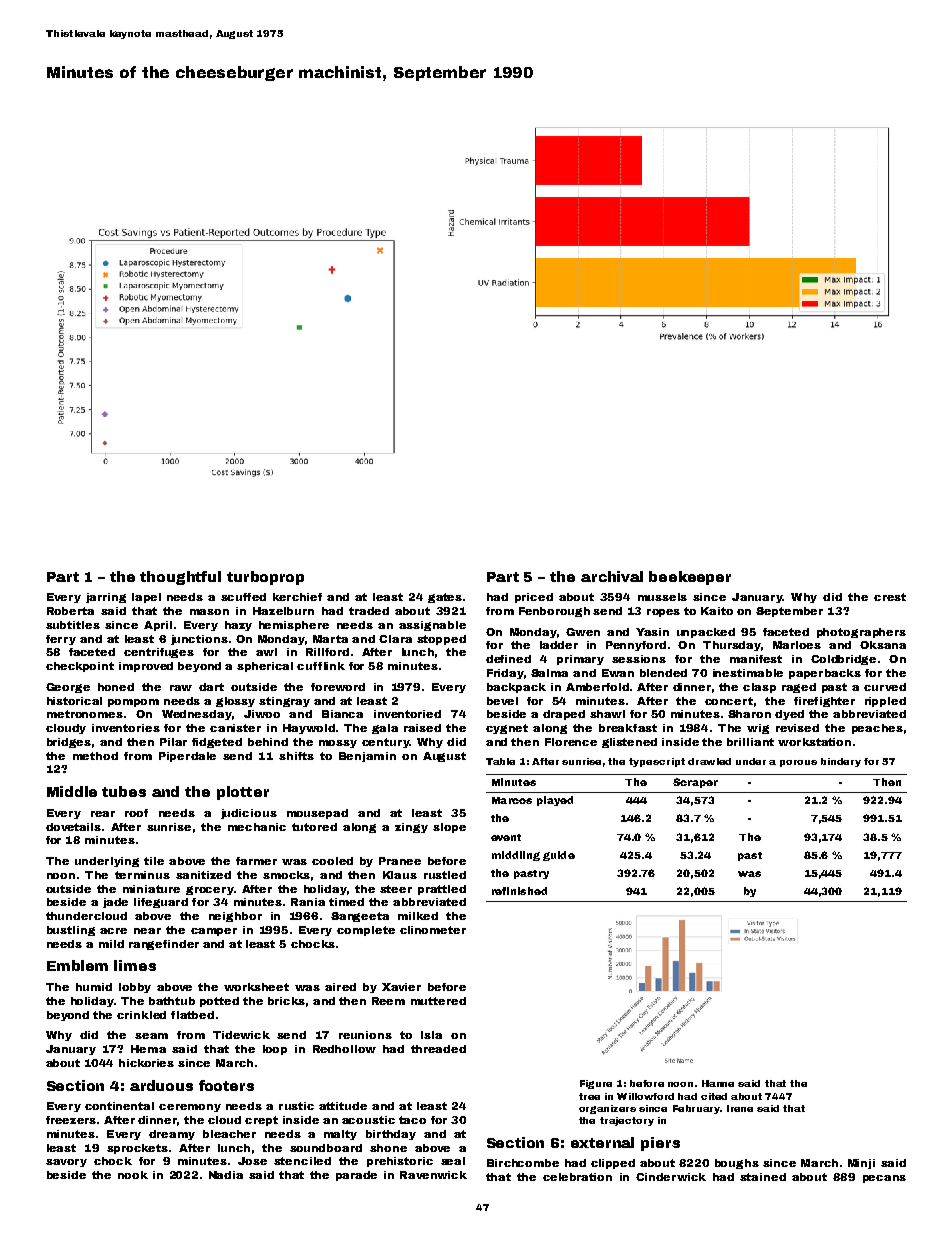  I want to click on thoughtful, so click(180, 578).
